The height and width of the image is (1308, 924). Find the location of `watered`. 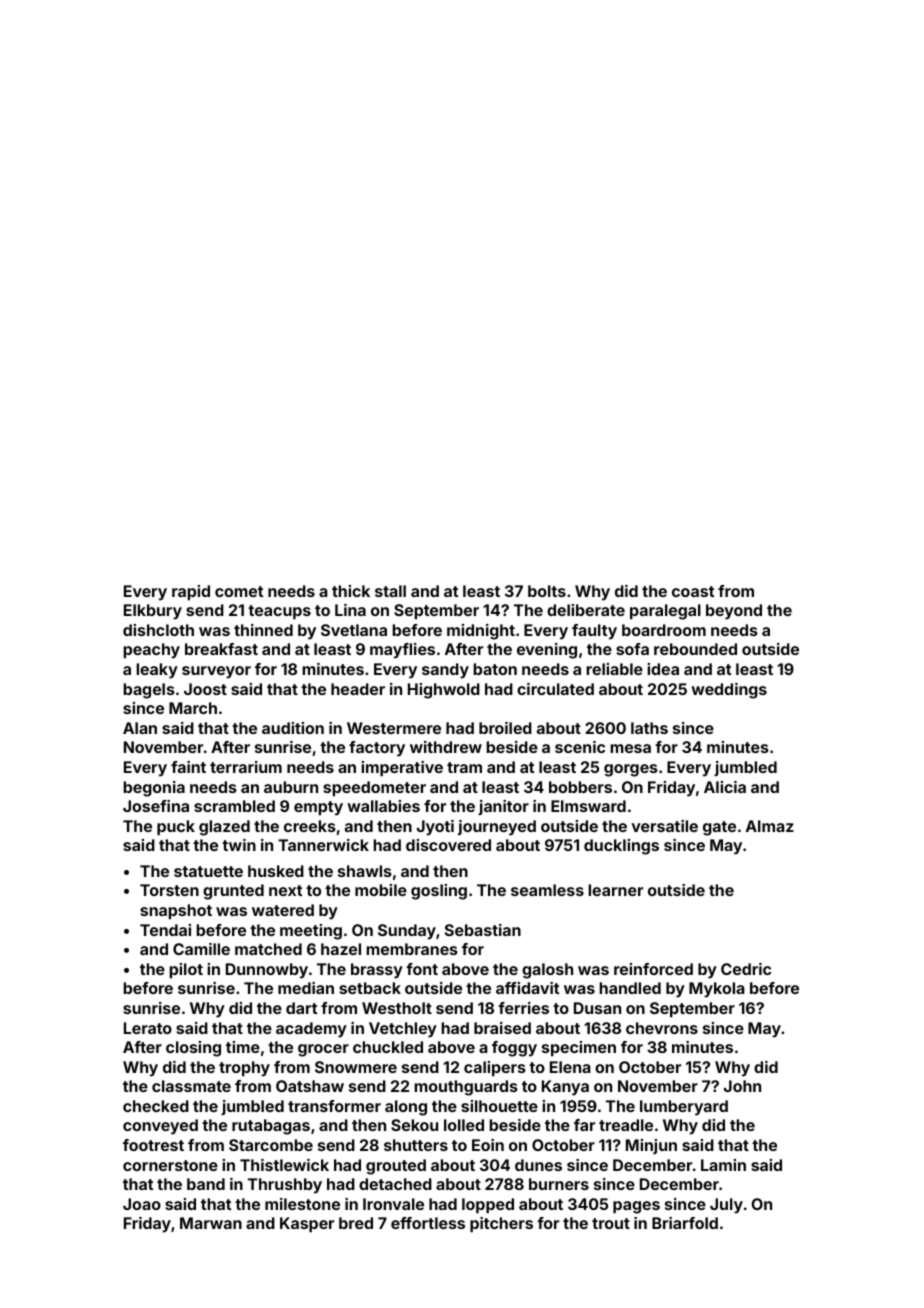

watered is located at coordinates (283, 910).
